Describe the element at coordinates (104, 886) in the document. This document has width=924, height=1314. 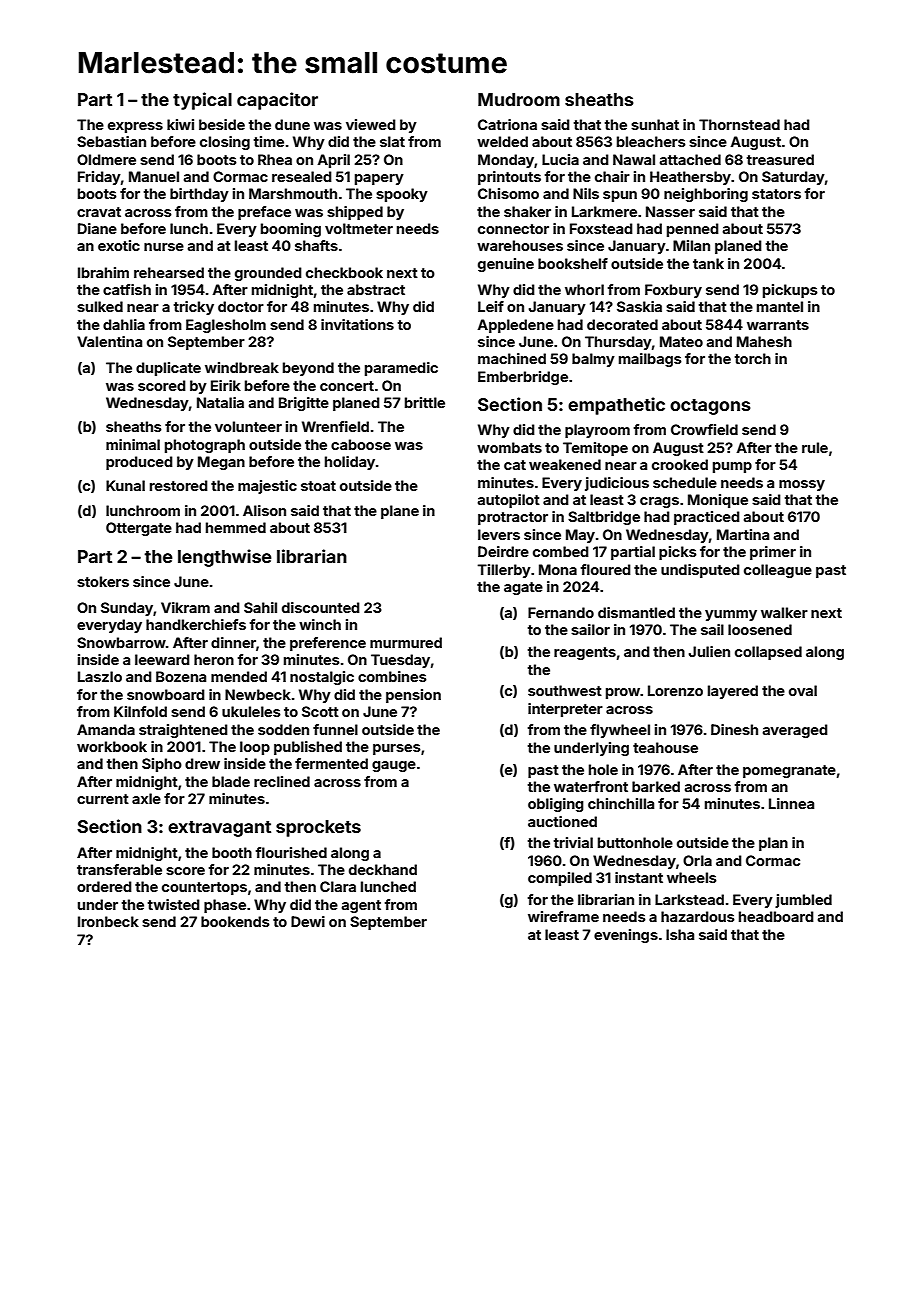
I see `ordered` at that location.
